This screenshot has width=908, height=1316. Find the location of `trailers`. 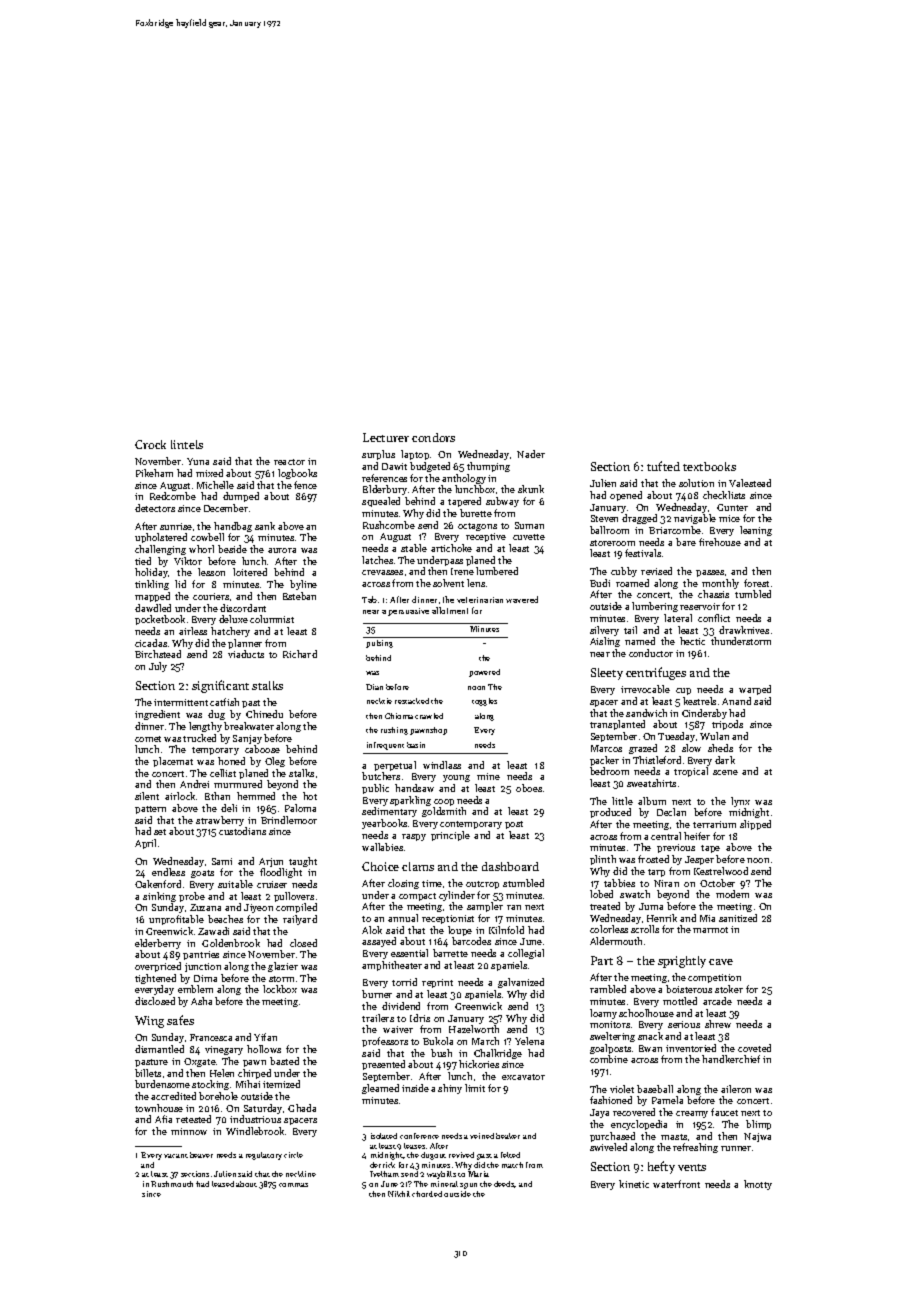

trailers is located at coordinates (378, 1018).
